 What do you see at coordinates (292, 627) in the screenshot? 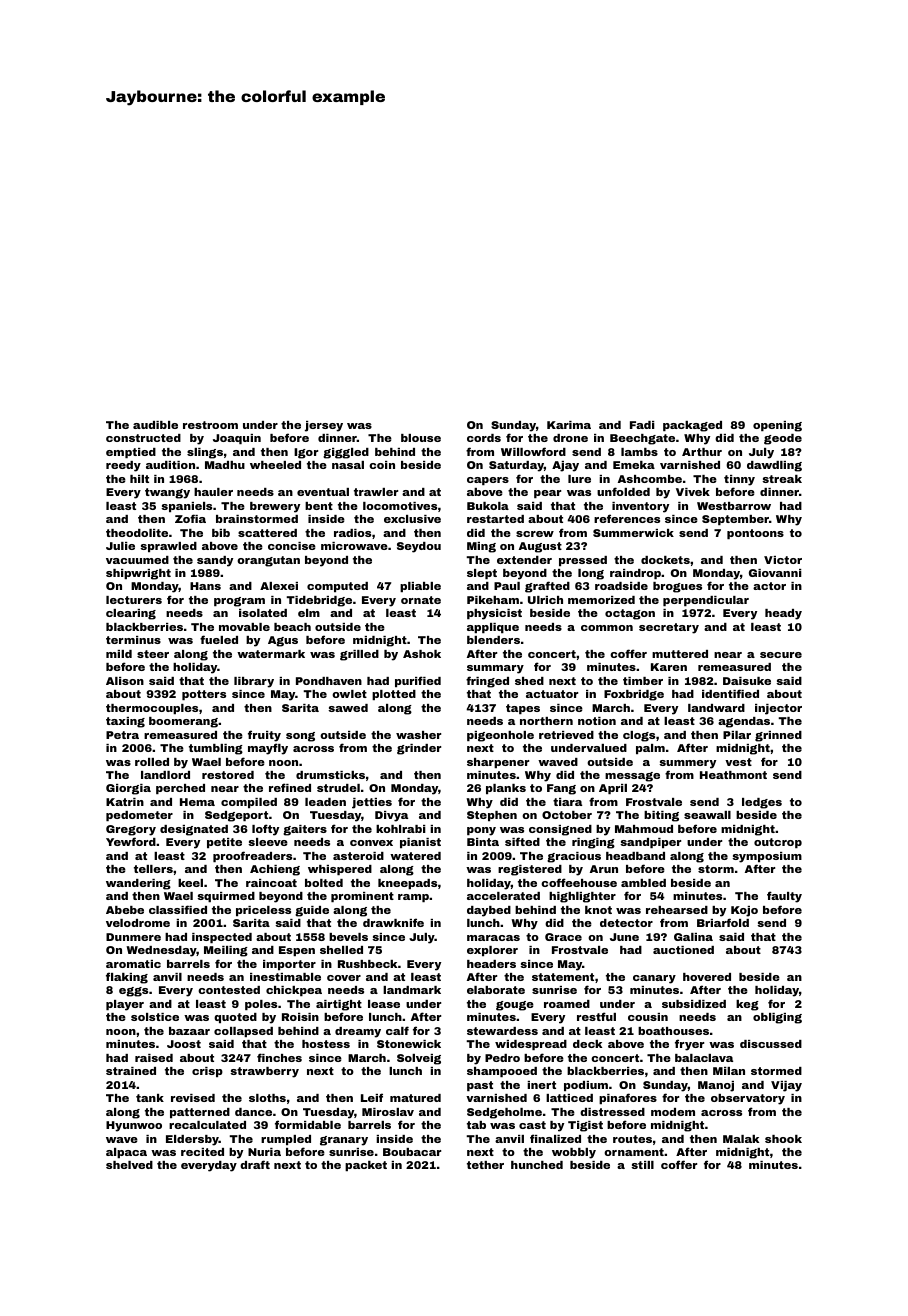
I see `beach` at bounding box center [292, 627].
